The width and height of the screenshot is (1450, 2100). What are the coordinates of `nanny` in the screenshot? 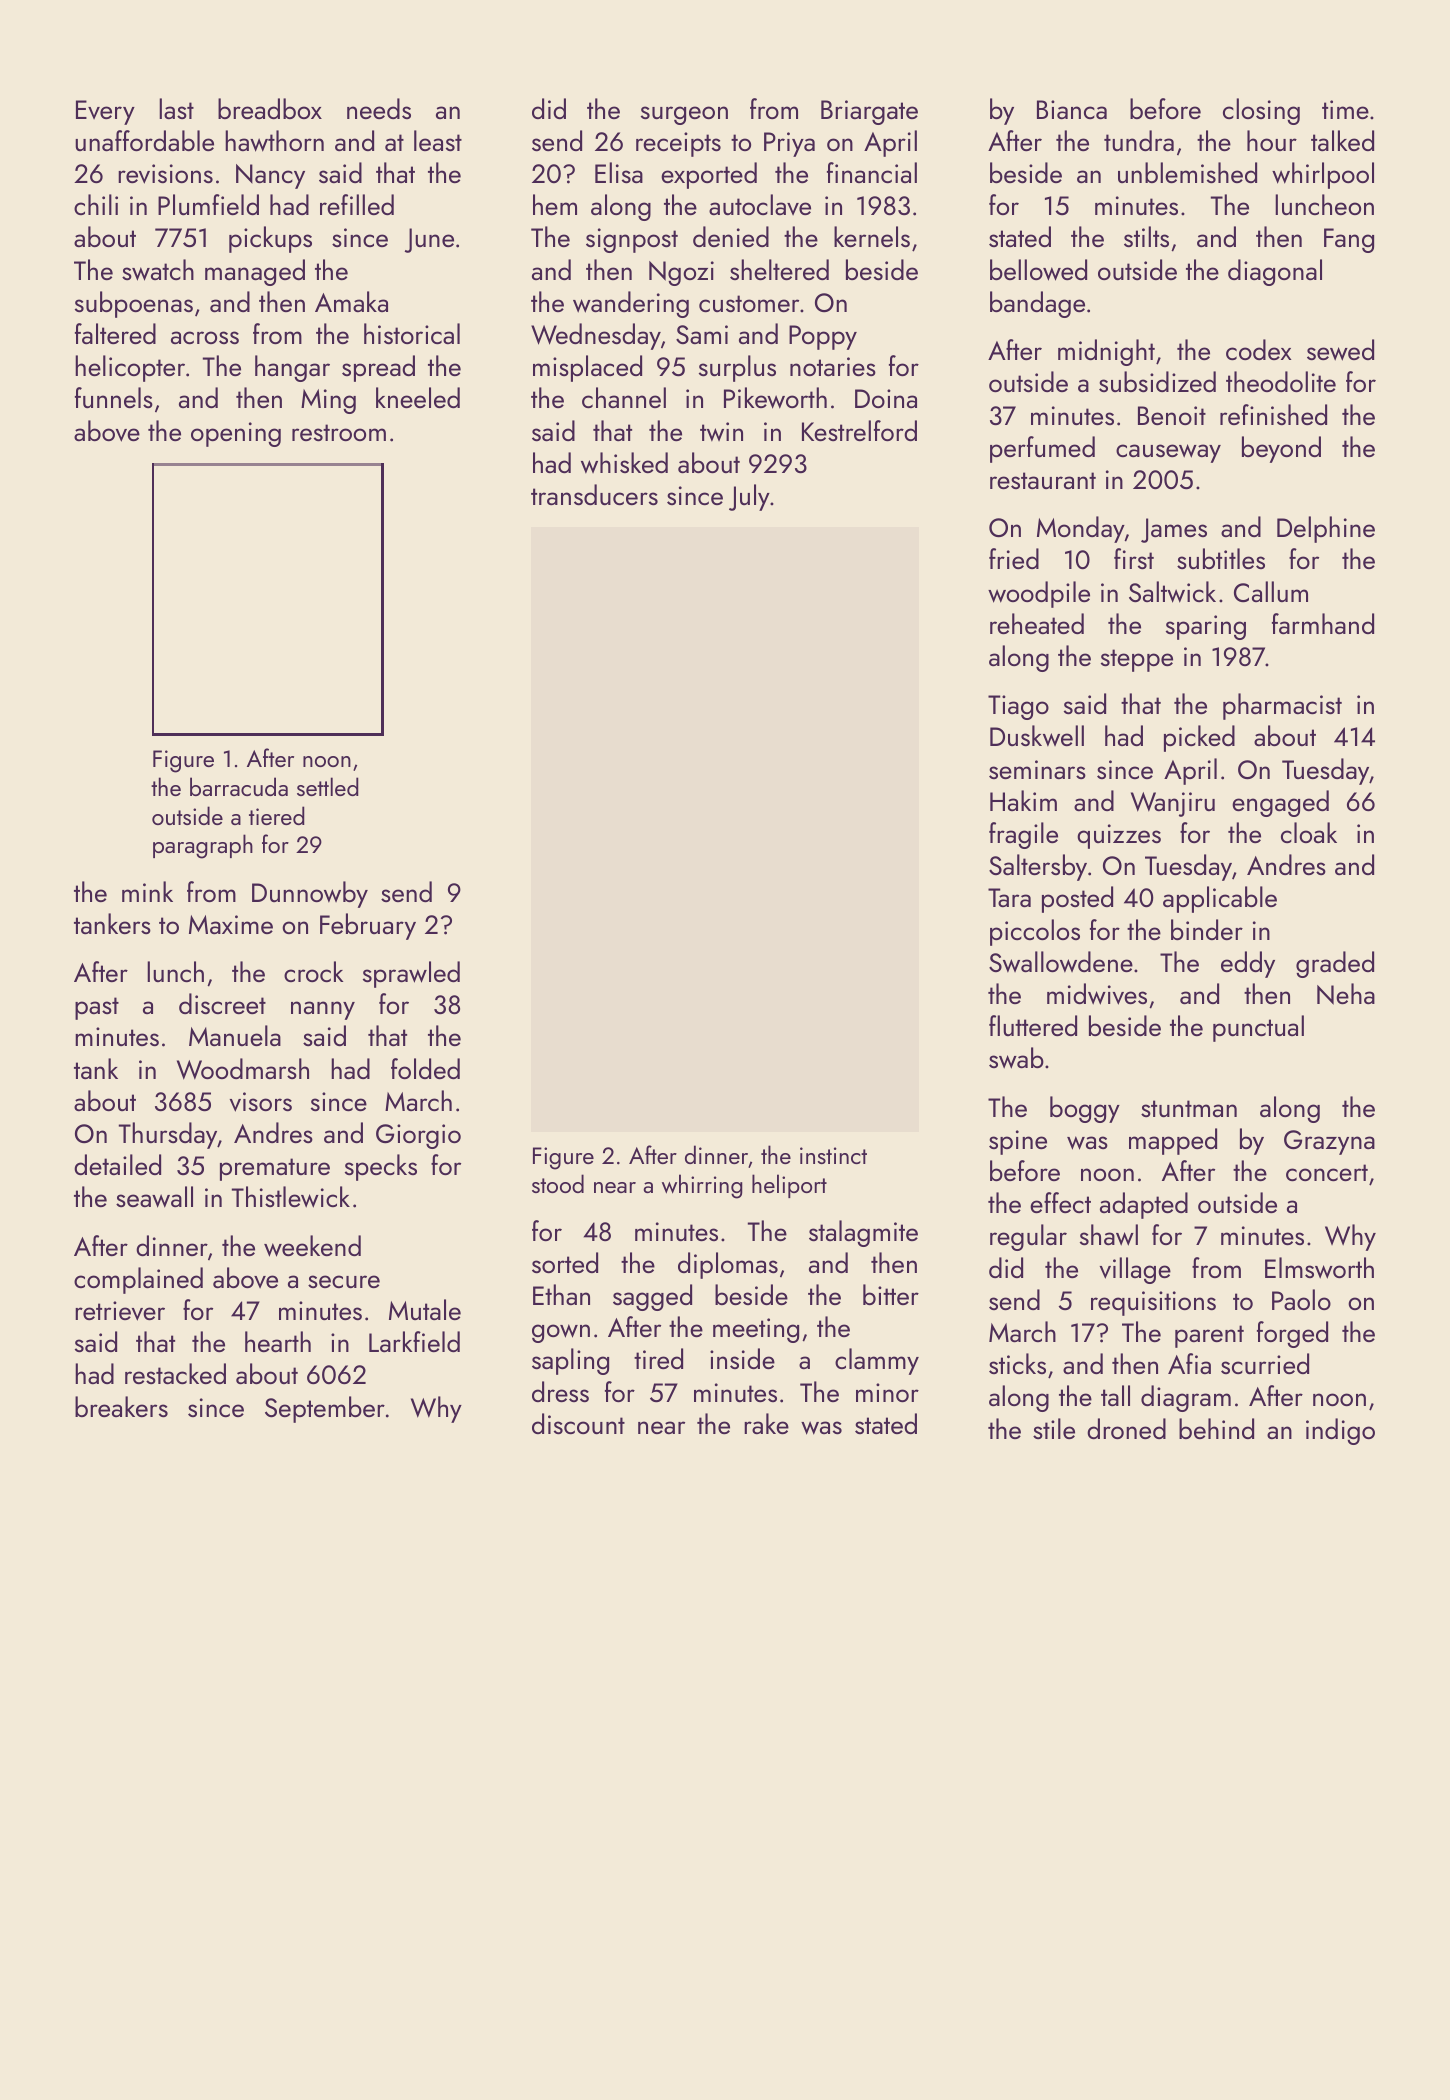 It's located at (323, 1010).
